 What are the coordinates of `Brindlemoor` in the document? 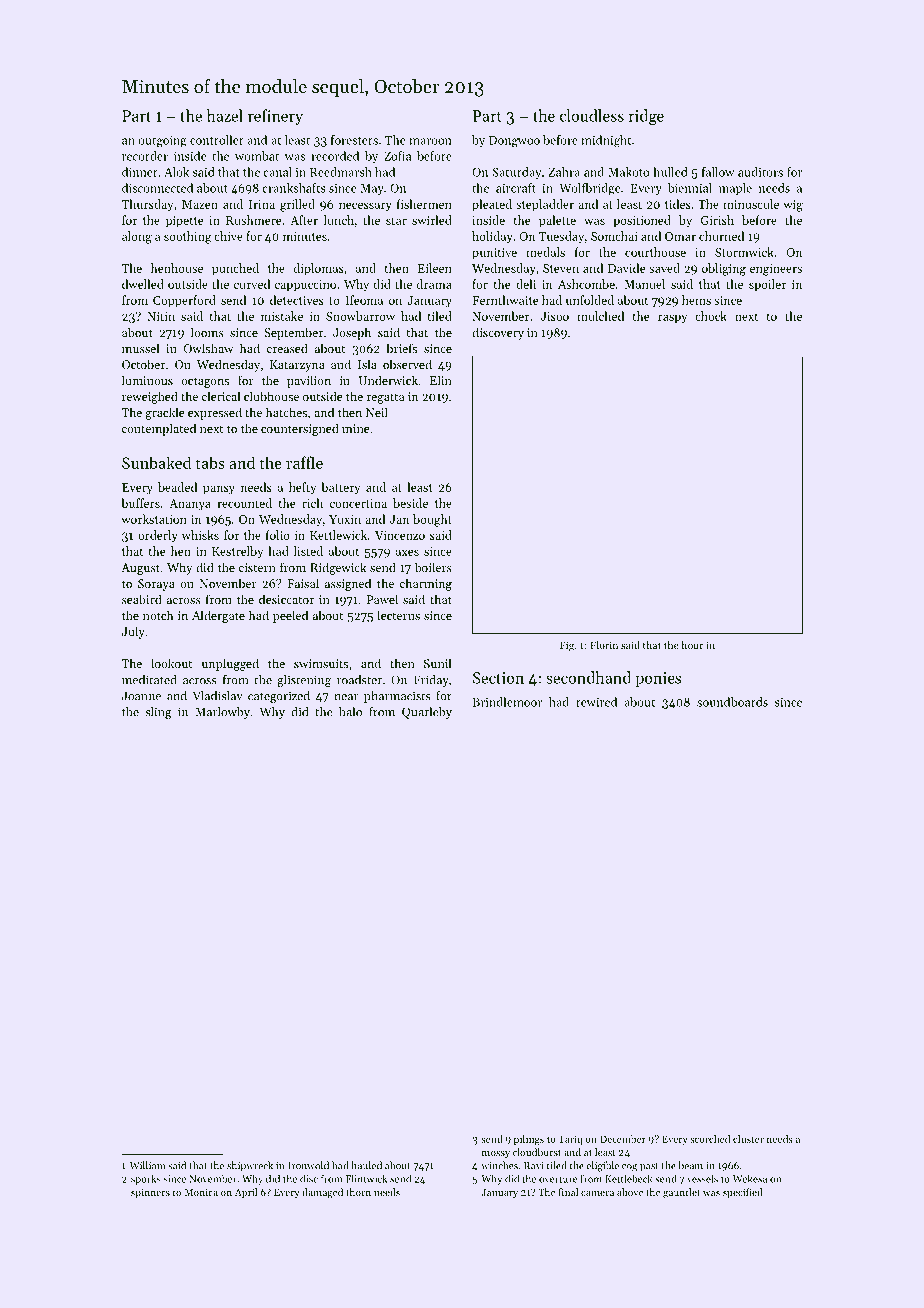 It's located at (507, 702).
